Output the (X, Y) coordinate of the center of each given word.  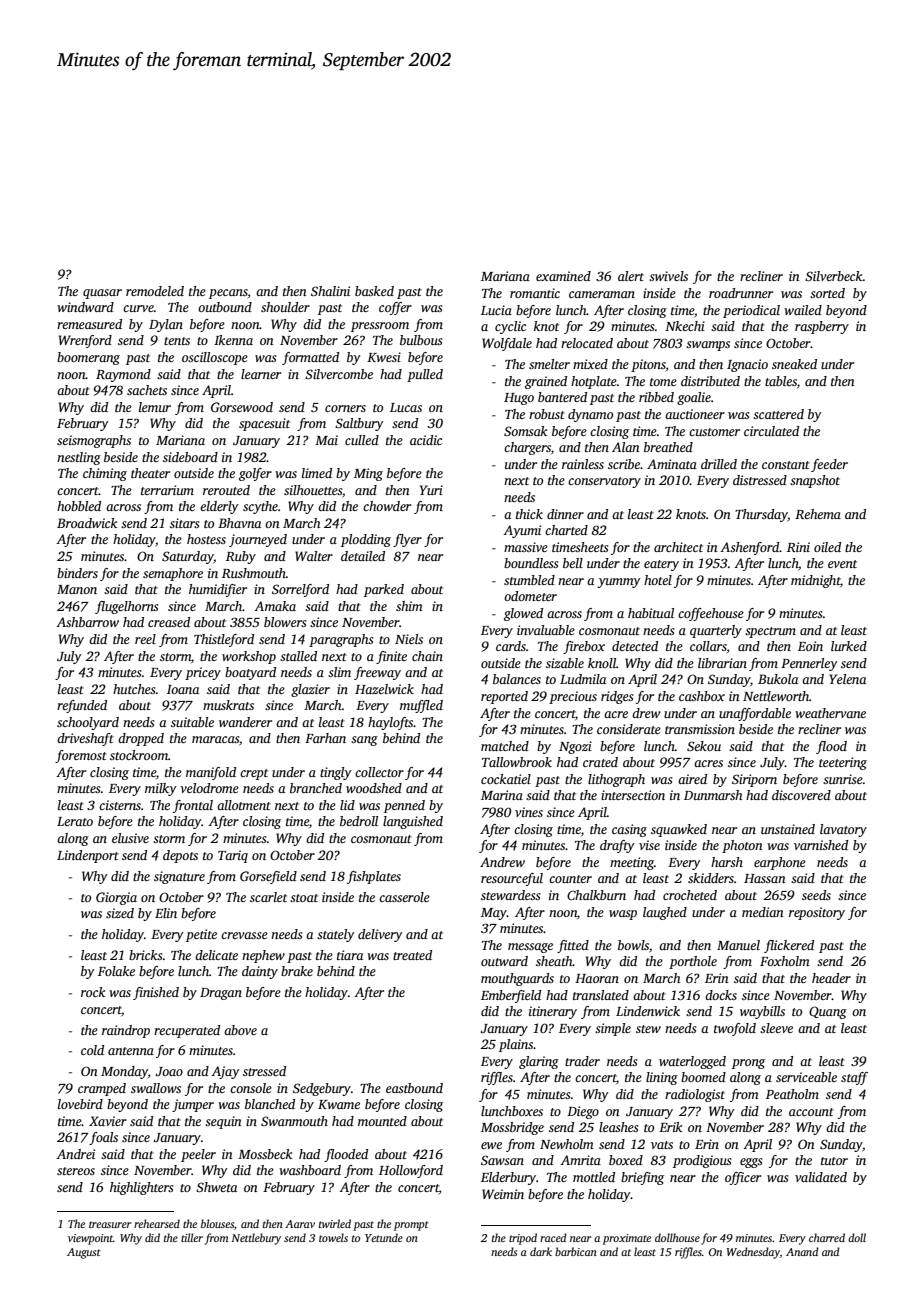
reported (504, 697)
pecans (228, 294)
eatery (661, 565)
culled (362, 440)
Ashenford (749, 548)
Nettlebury (256, 1239)
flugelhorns (126, 607)
